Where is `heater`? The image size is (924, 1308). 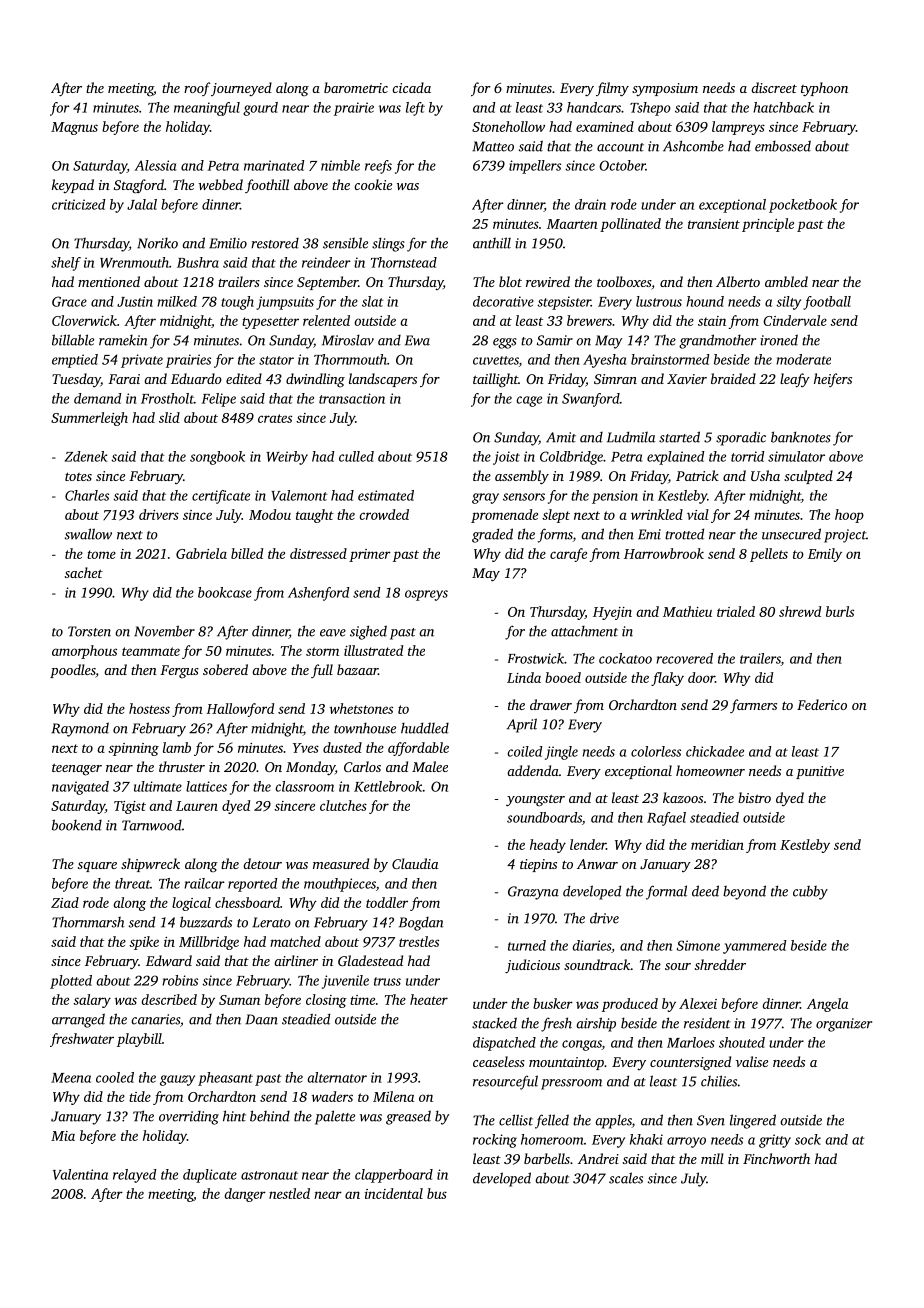
heater is located at coordinates (429, 999).
